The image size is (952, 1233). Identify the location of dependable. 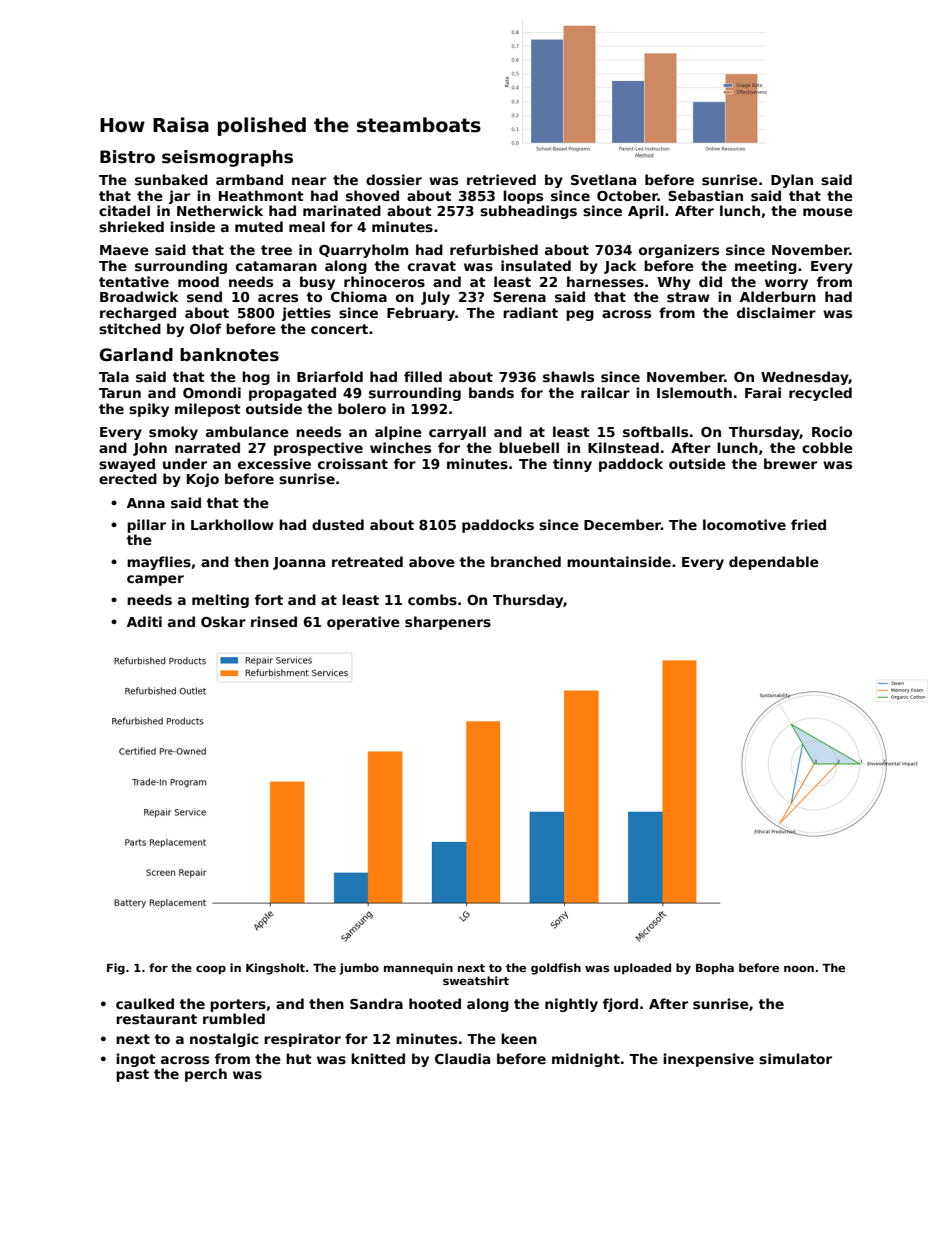
(774, 563).
